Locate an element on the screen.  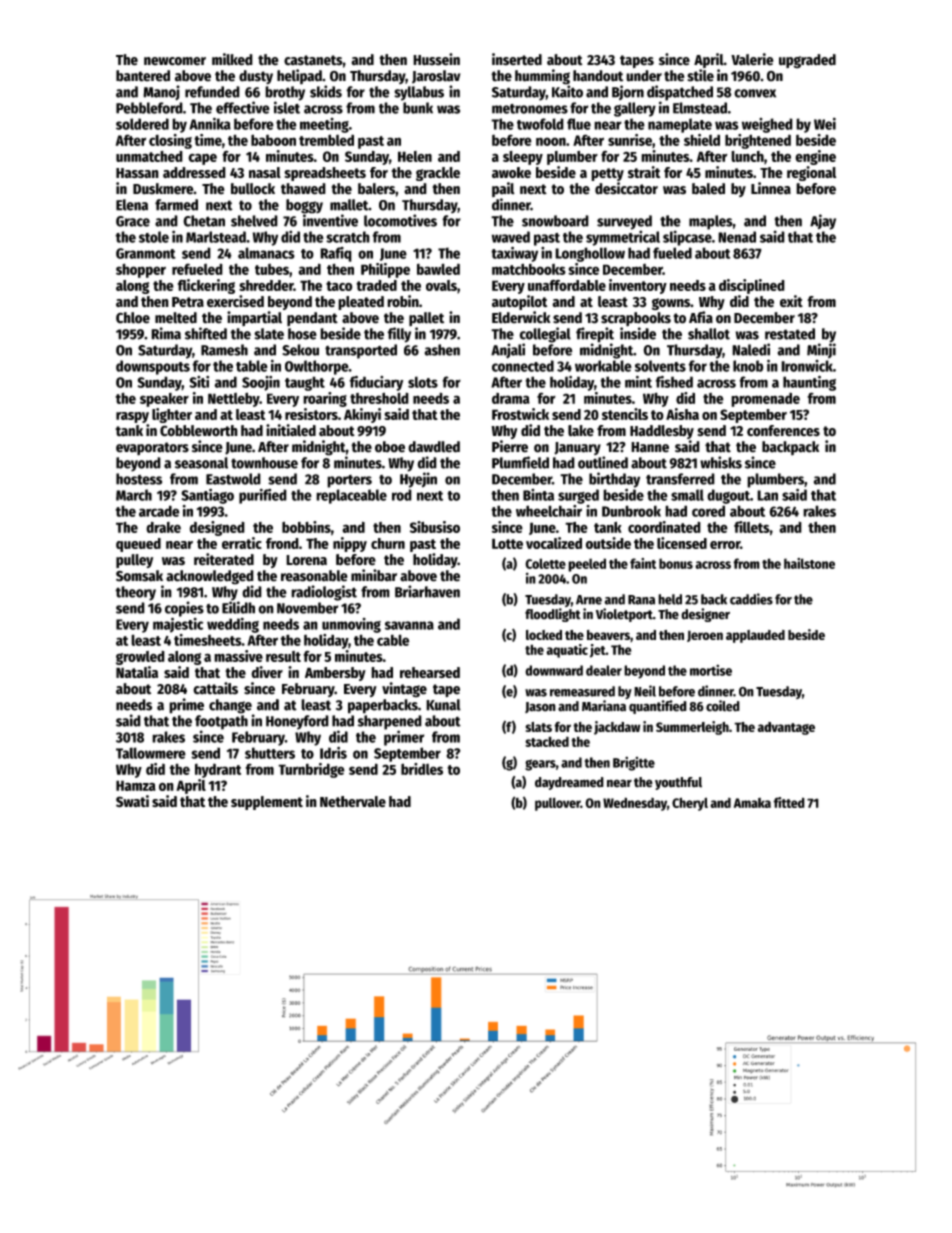
taxiway is located at coordinates (514, 254).
